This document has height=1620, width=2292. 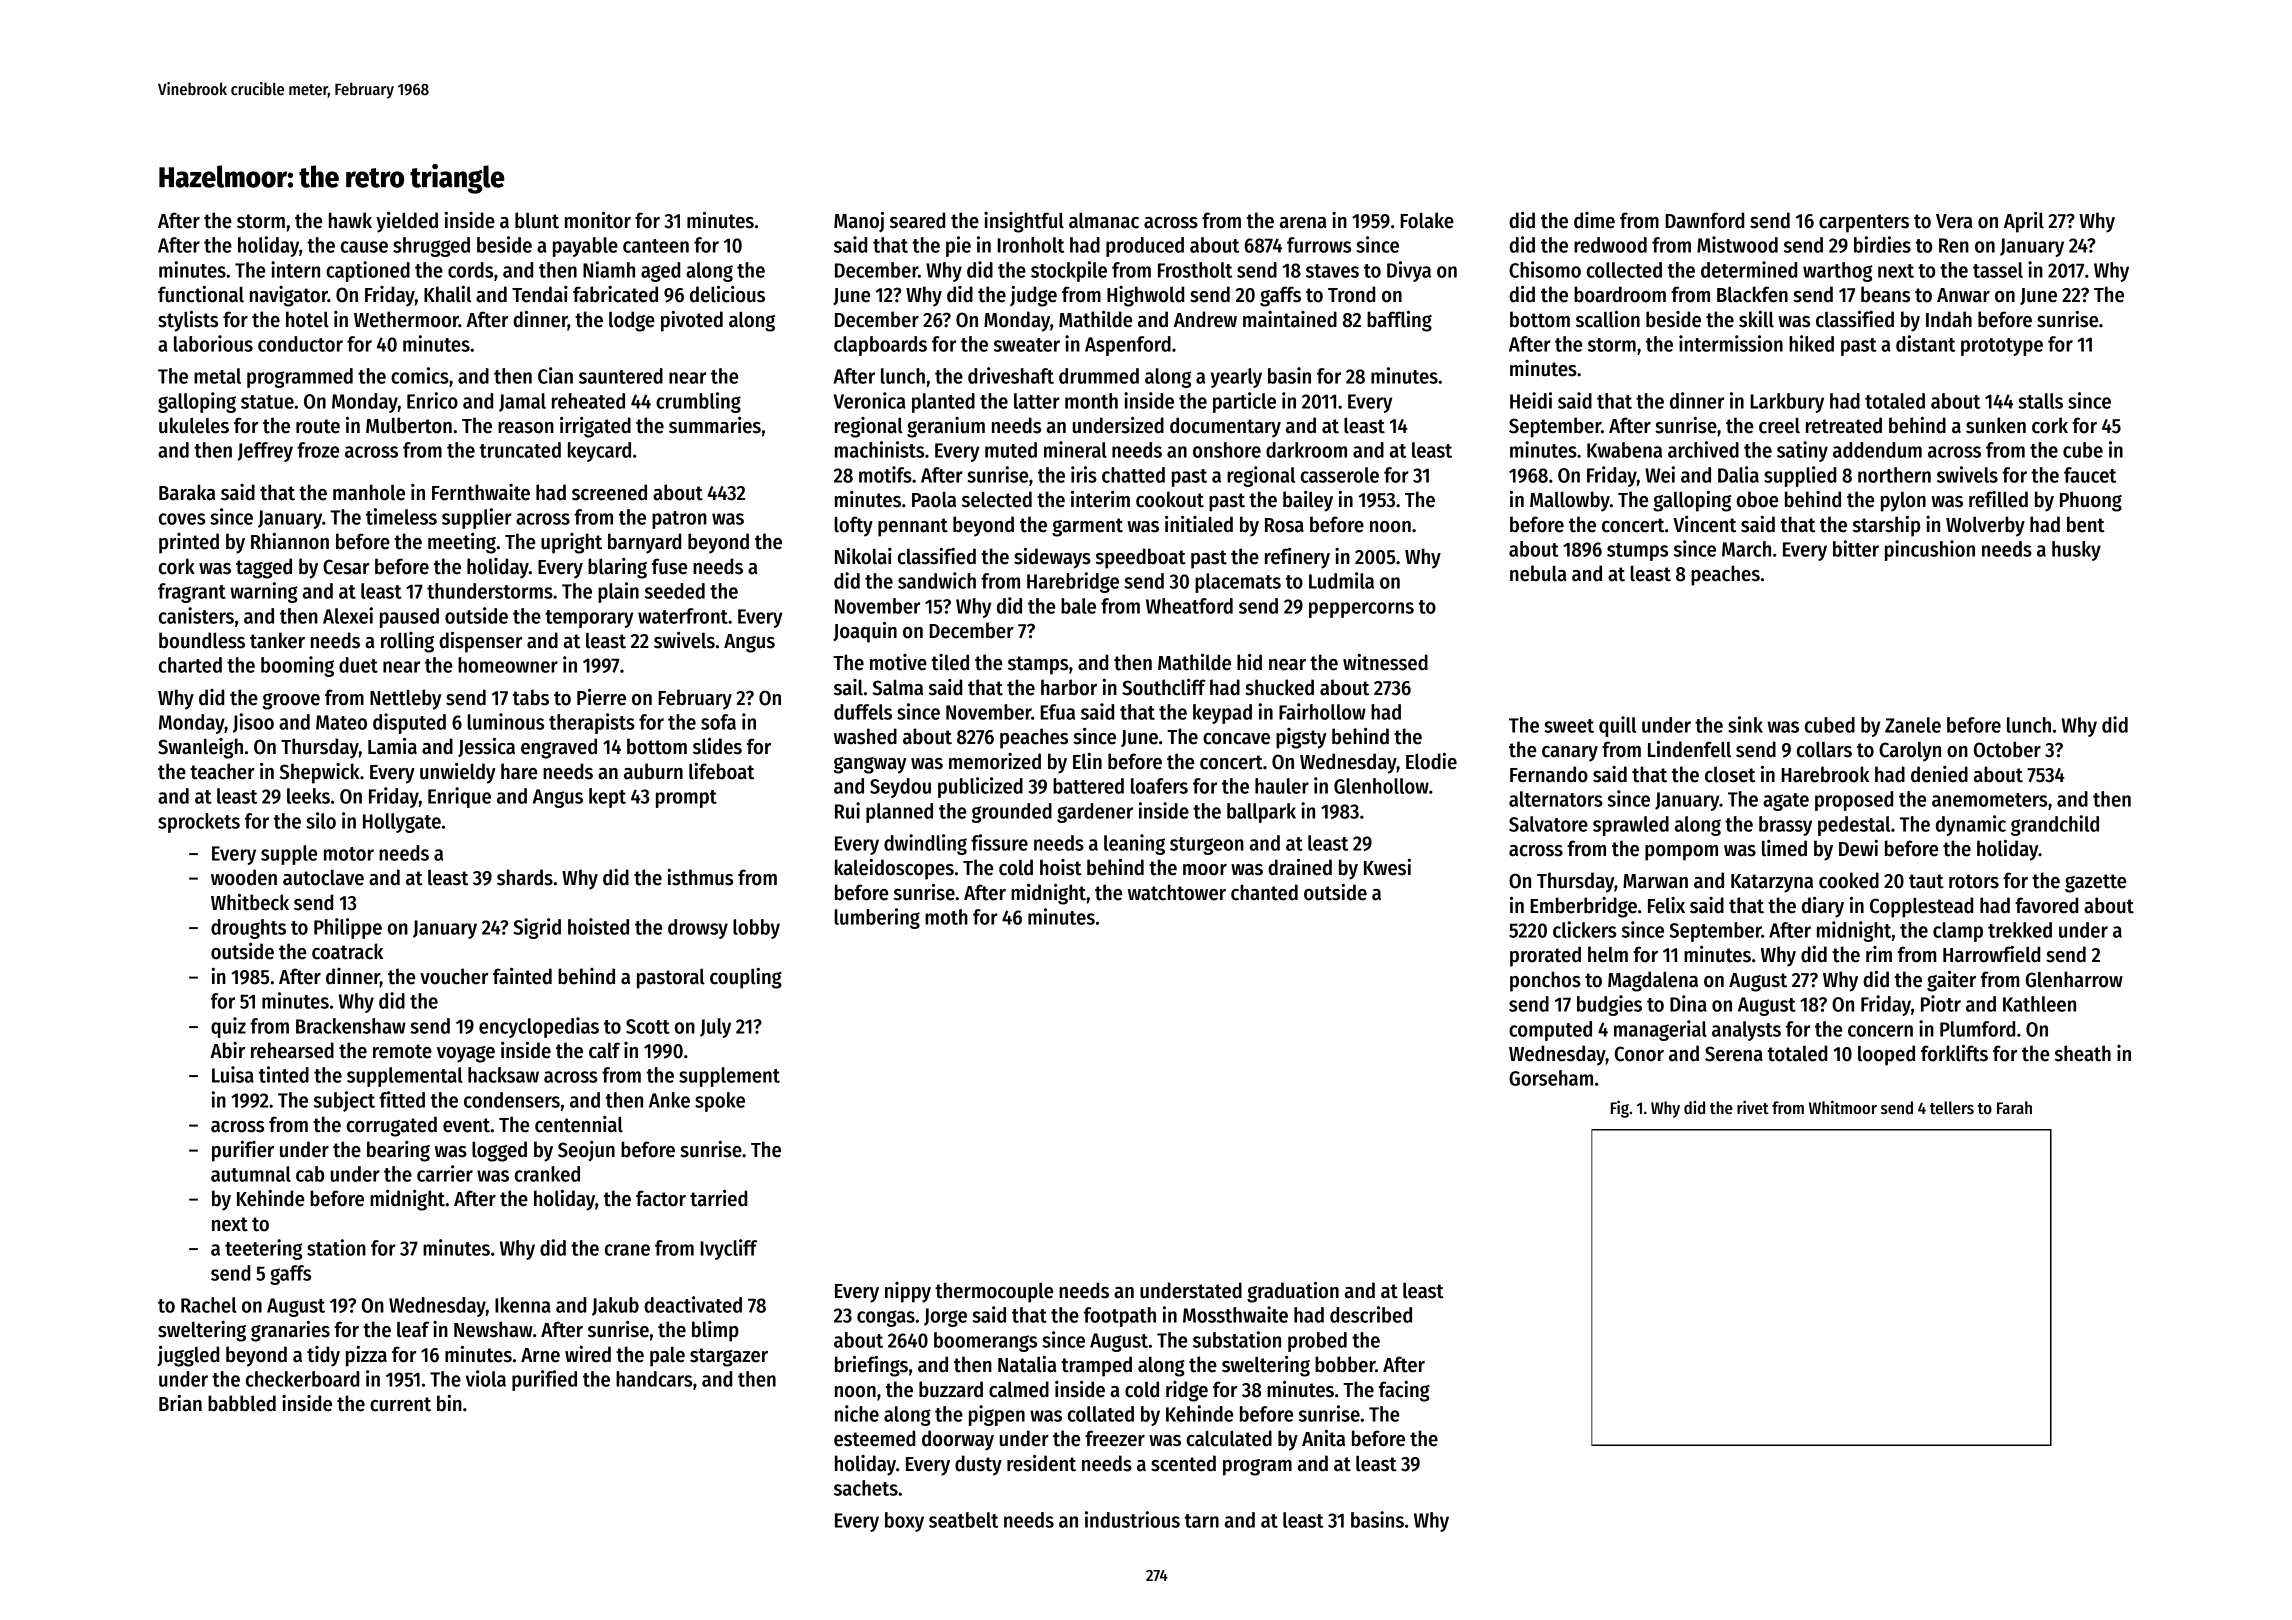 I want to click on grounded, so click(x=1012, y=813).
